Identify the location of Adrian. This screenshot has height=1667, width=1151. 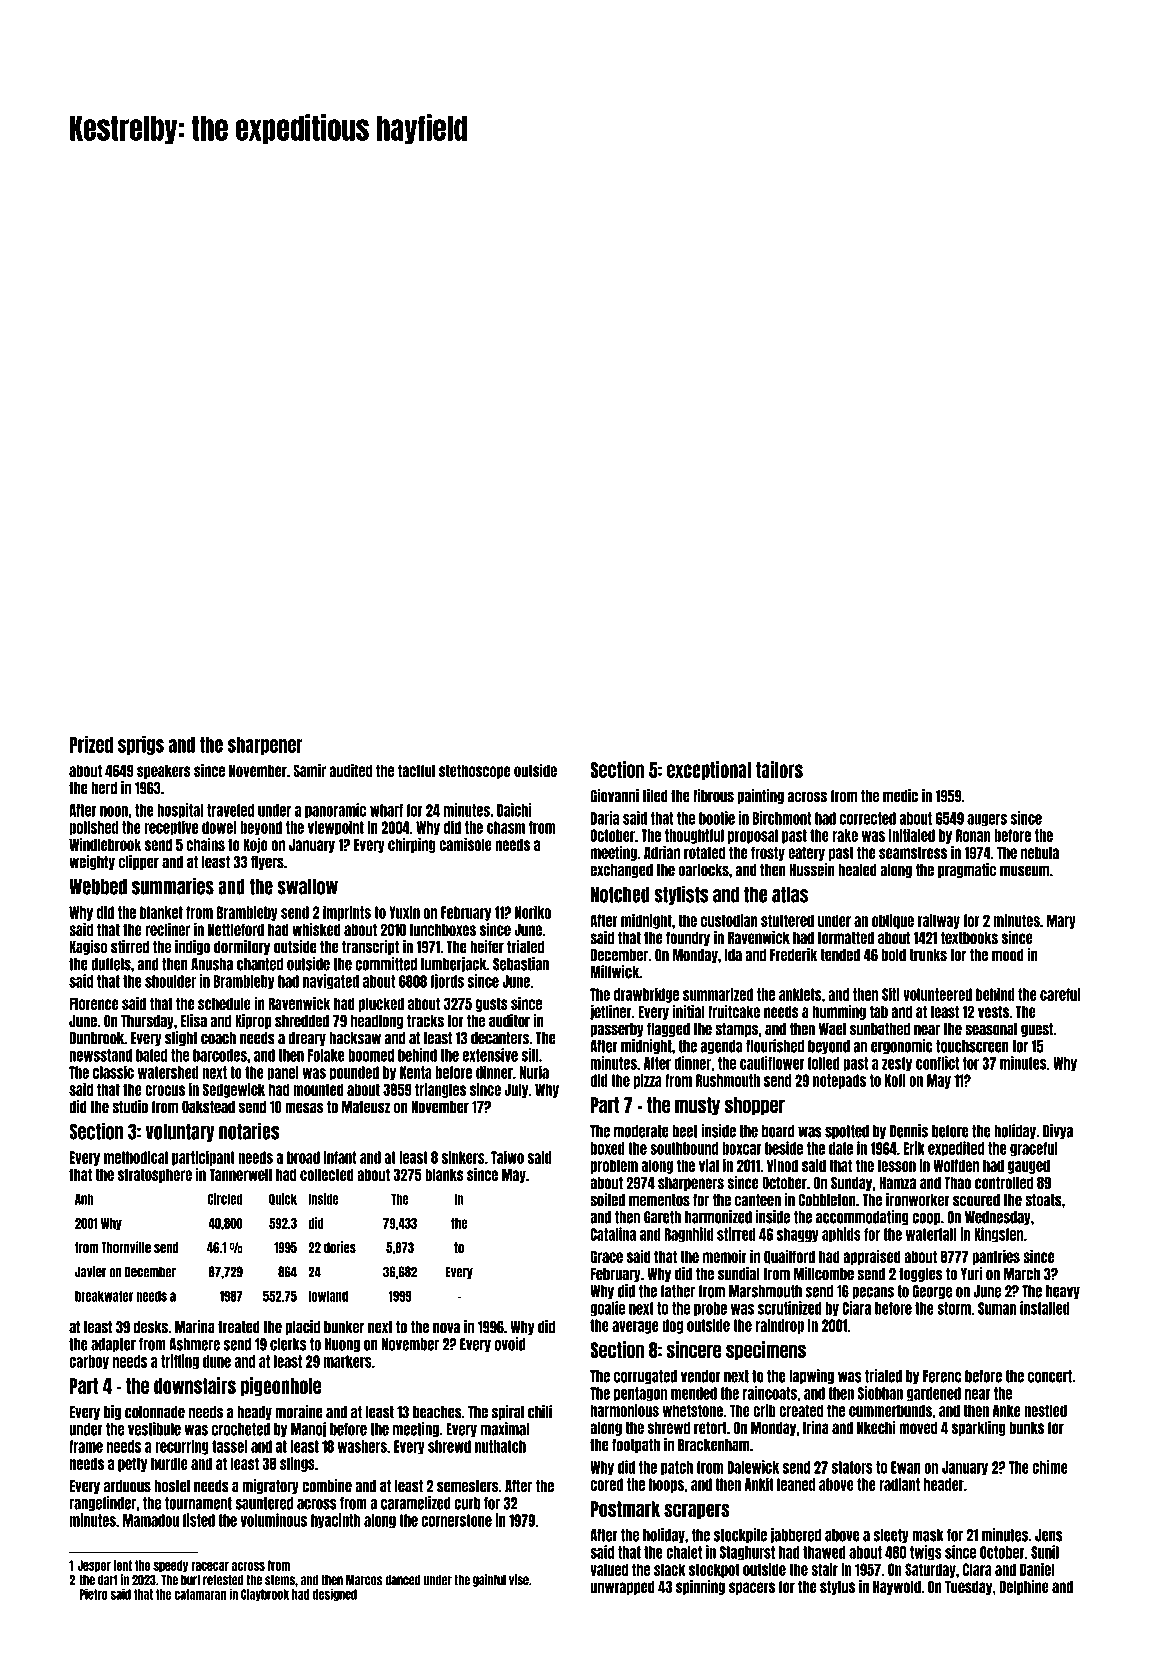
(662, 852).
